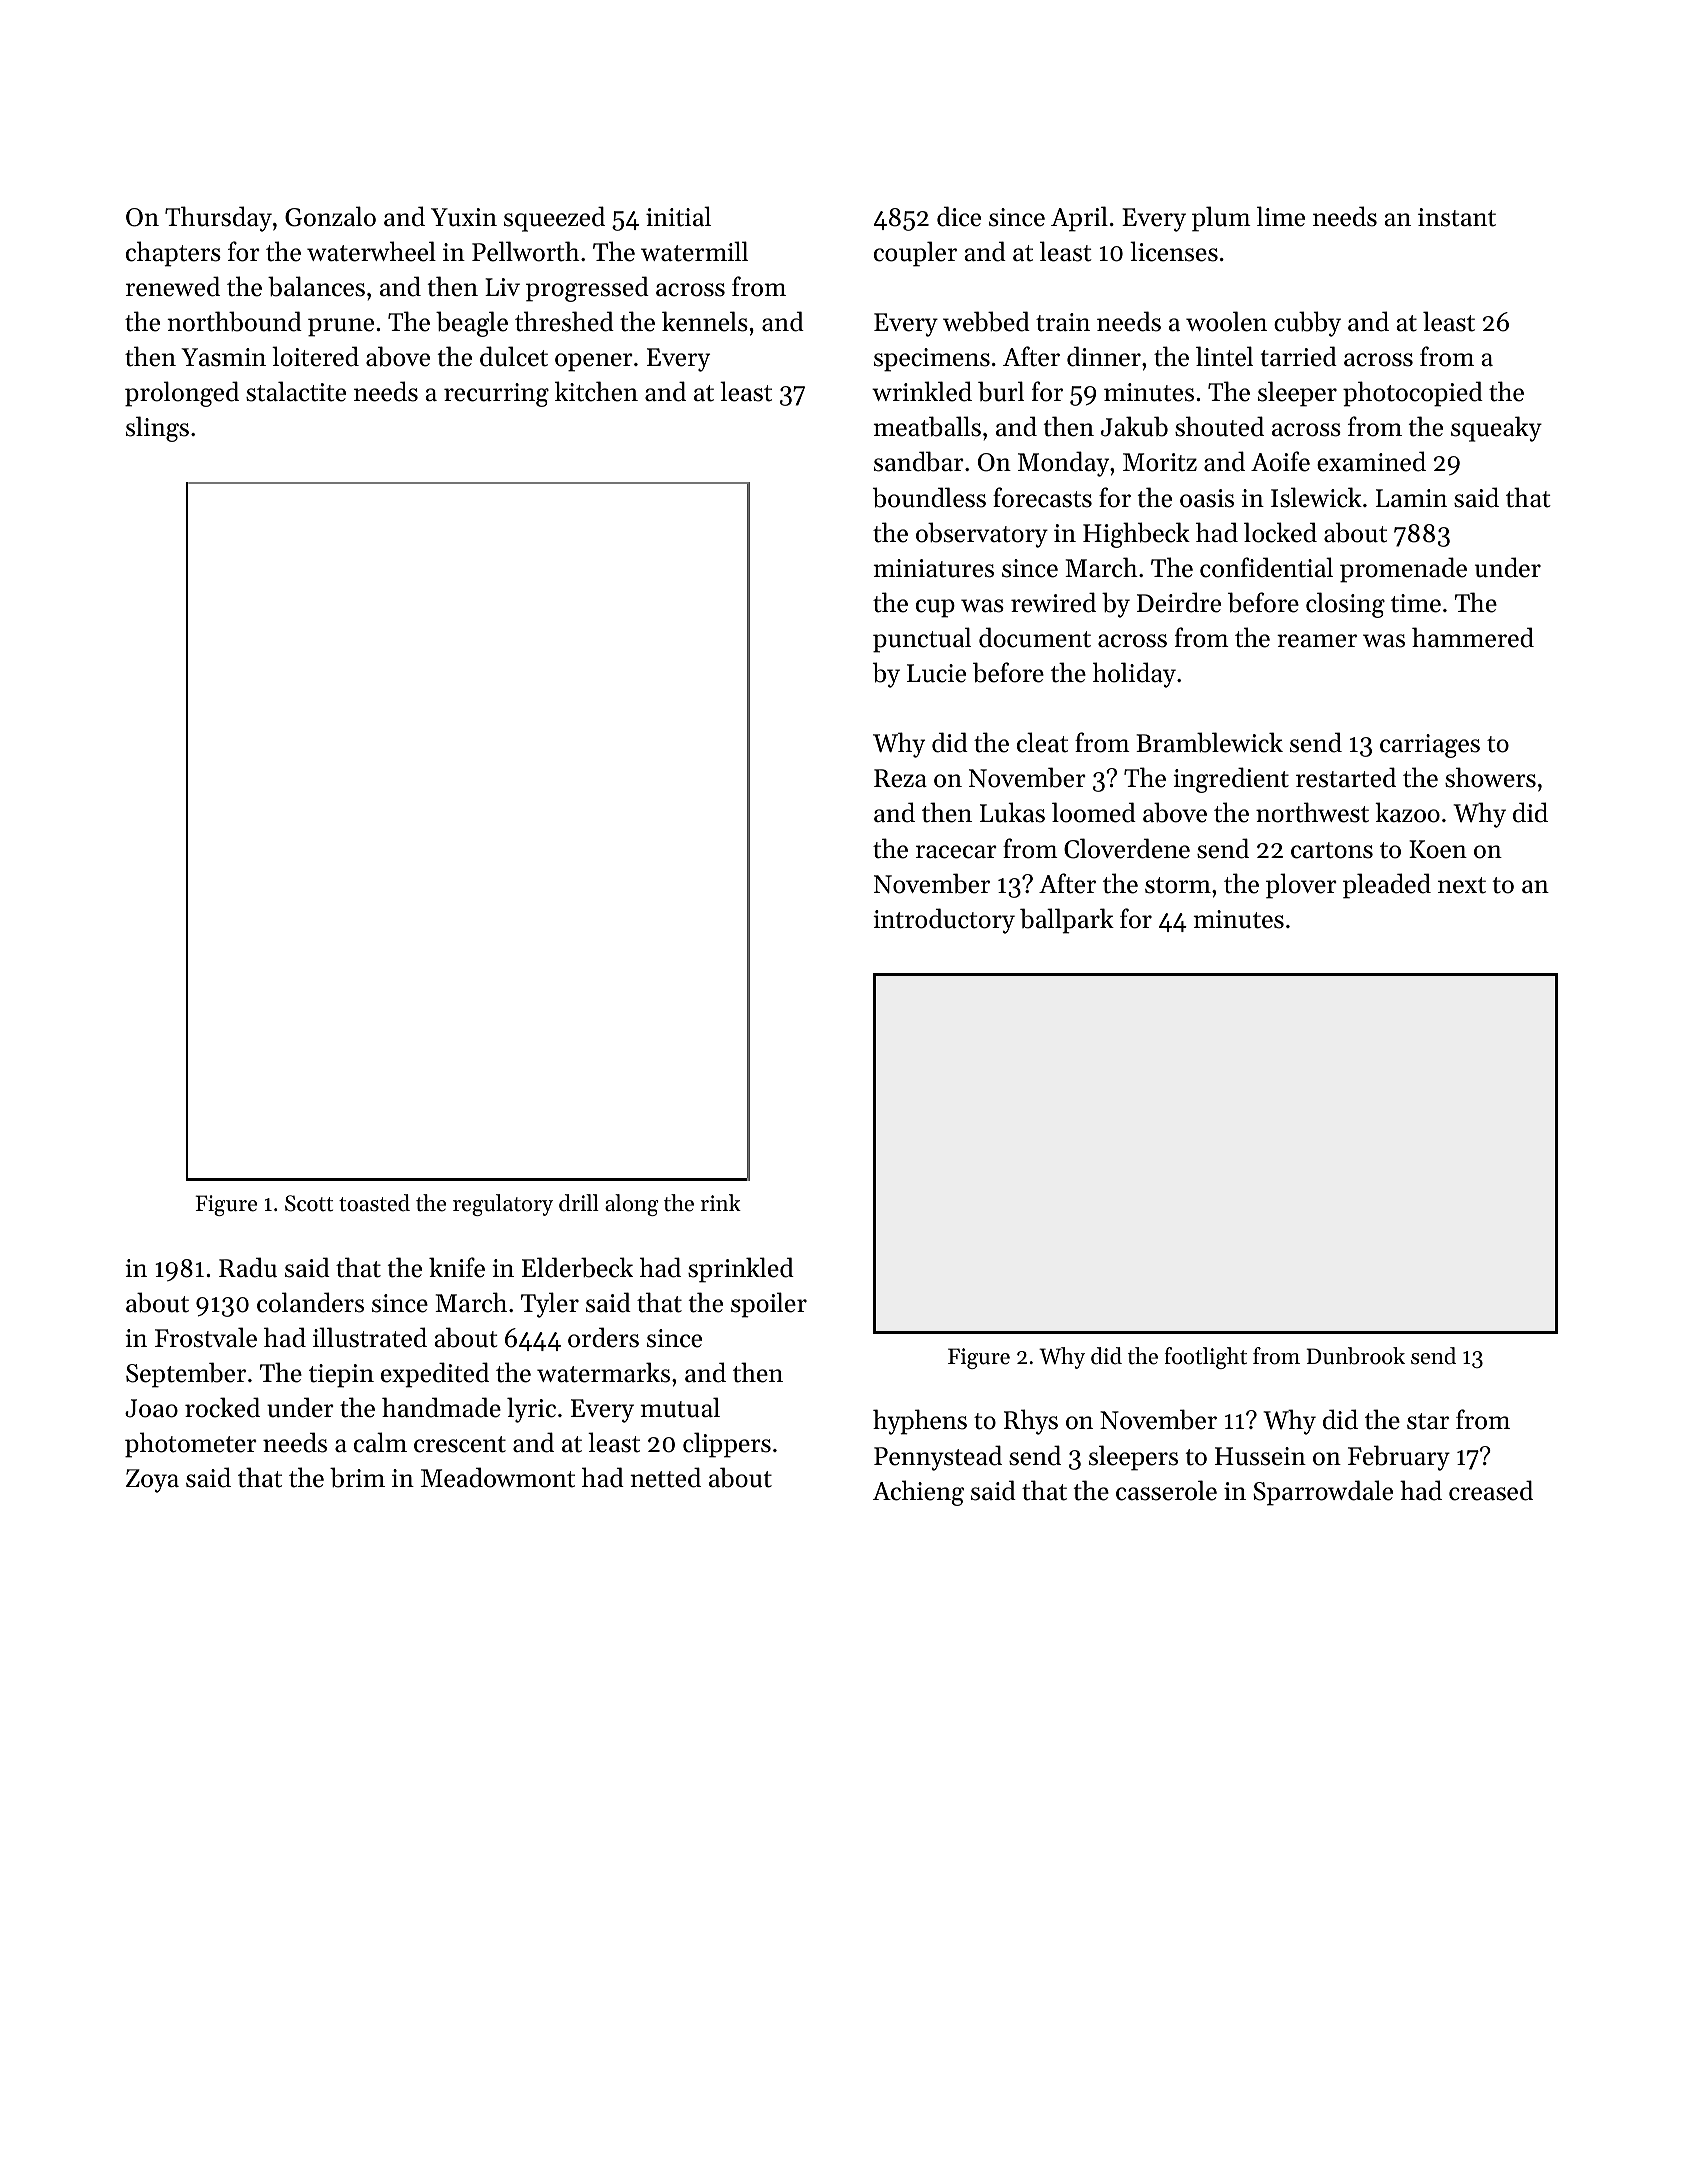 The image size is (1683, 2178). Describe the element at coordinates (1067, 921) in the image. I see `ballpark` at that location.
